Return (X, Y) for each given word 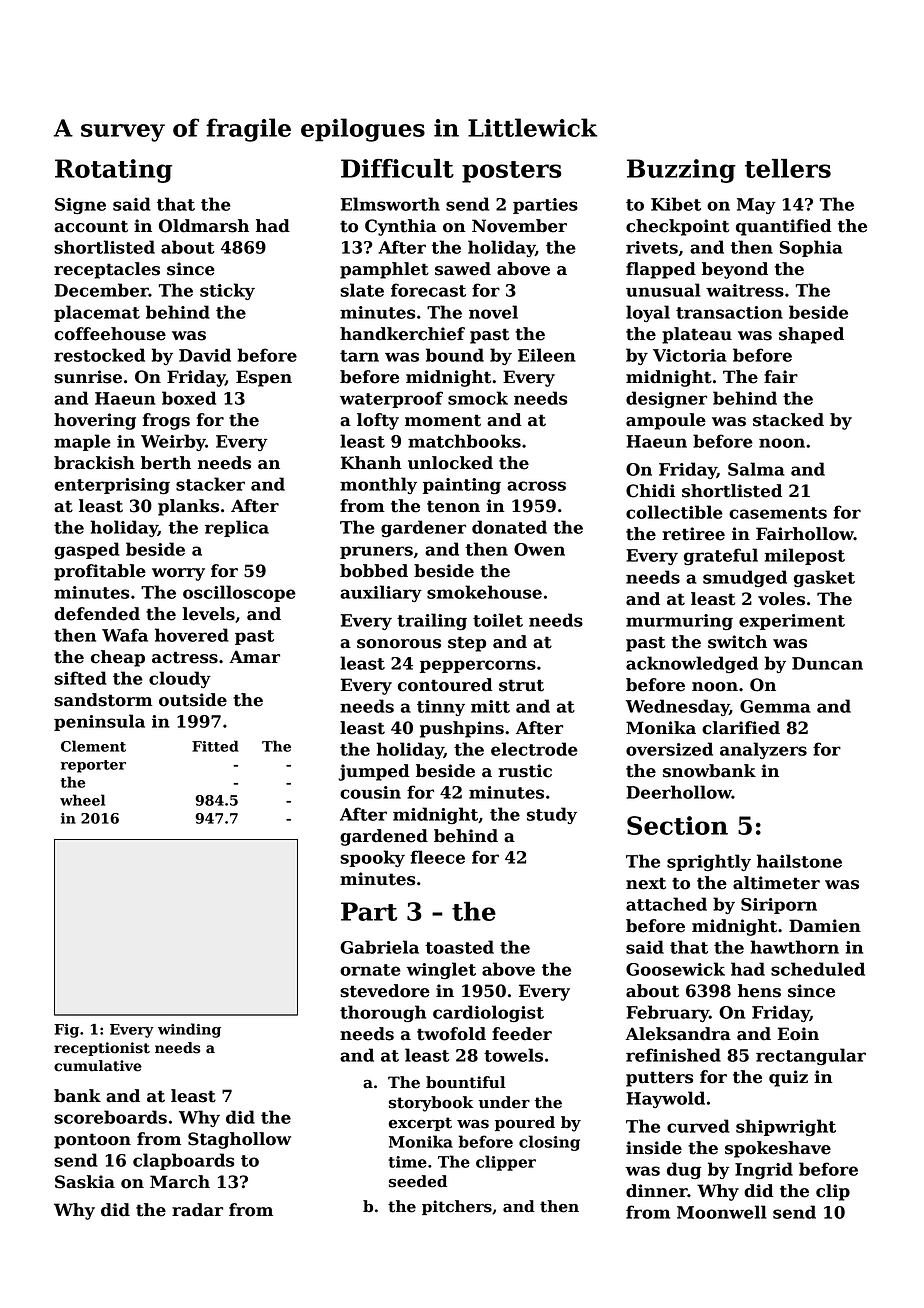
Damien (825, 926)
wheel (82, 800)
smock (478, 398)
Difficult (397, 168)
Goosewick (675, 969)
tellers (788, 168)
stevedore (385, 991)
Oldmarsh (204, 226)
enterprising (112, 486)
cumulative (98, 1066)
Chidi (650, 491)
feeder (522, 1034)
